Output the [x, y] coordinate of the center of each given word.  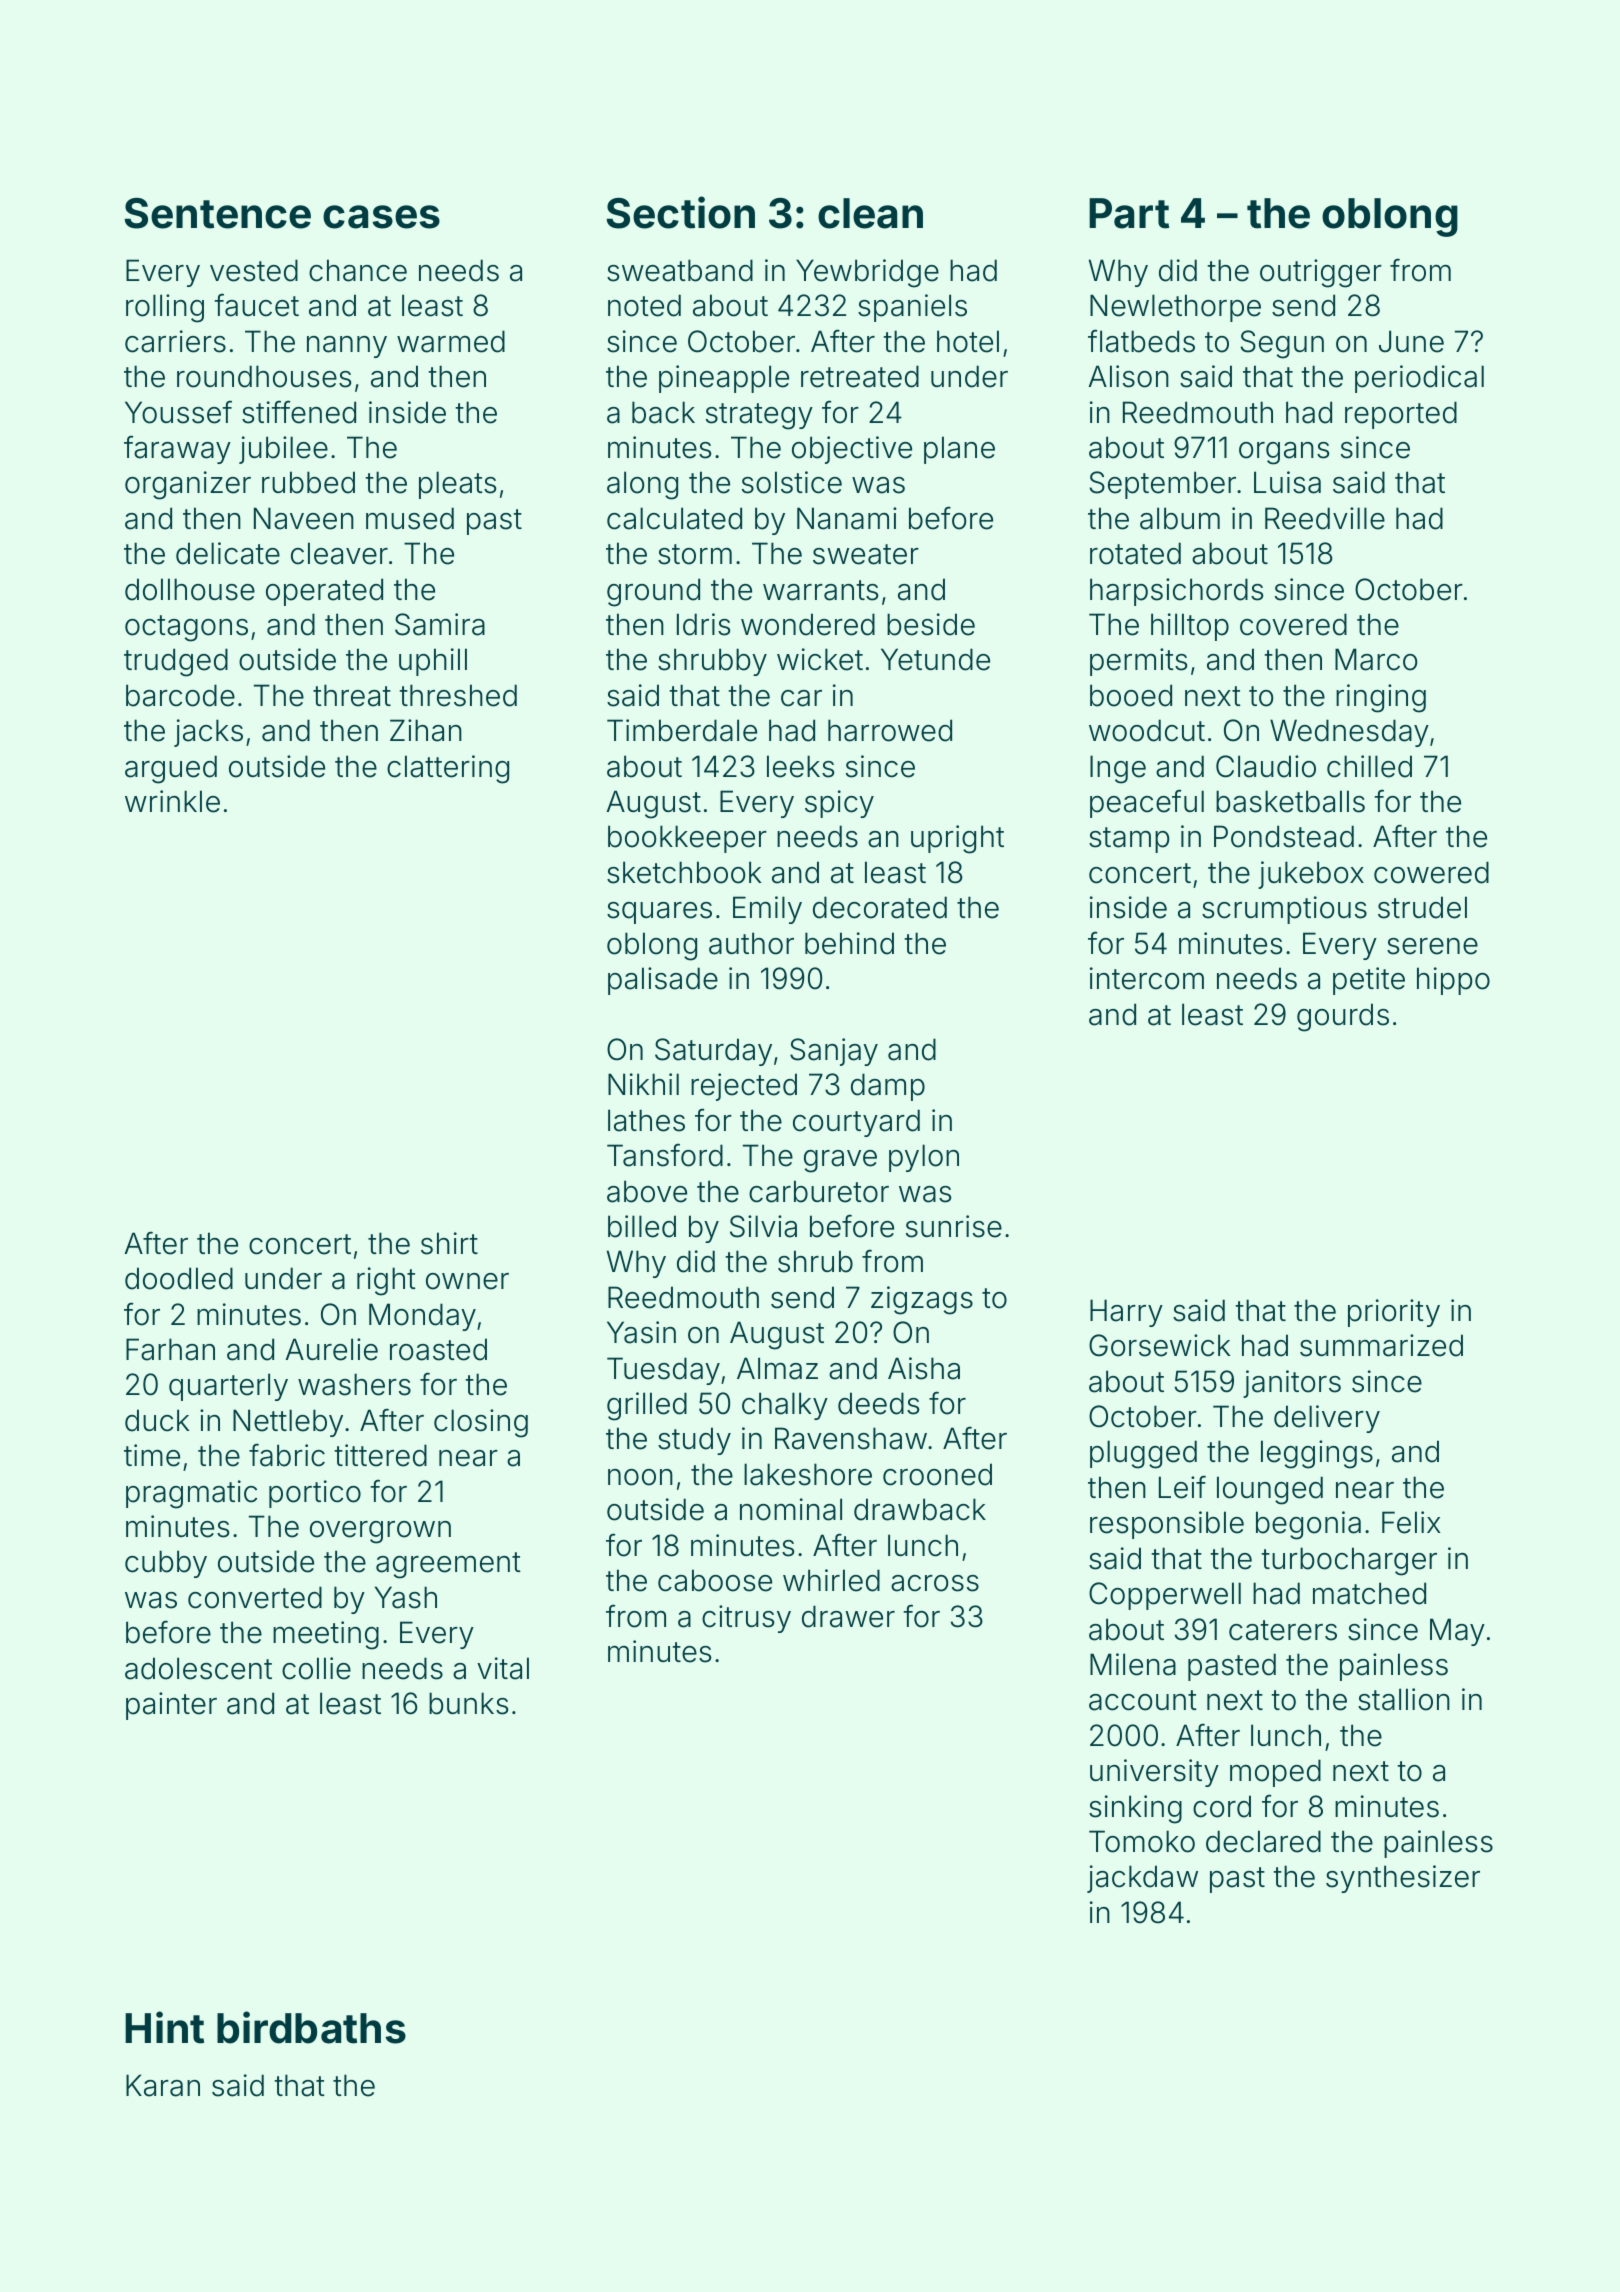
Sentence [217, 213]
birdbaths [311, 2027]
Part [1129, 213]
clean [870, 213]
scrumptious [1284, 910]
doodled [179, 1278]
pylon [924, 1158]
